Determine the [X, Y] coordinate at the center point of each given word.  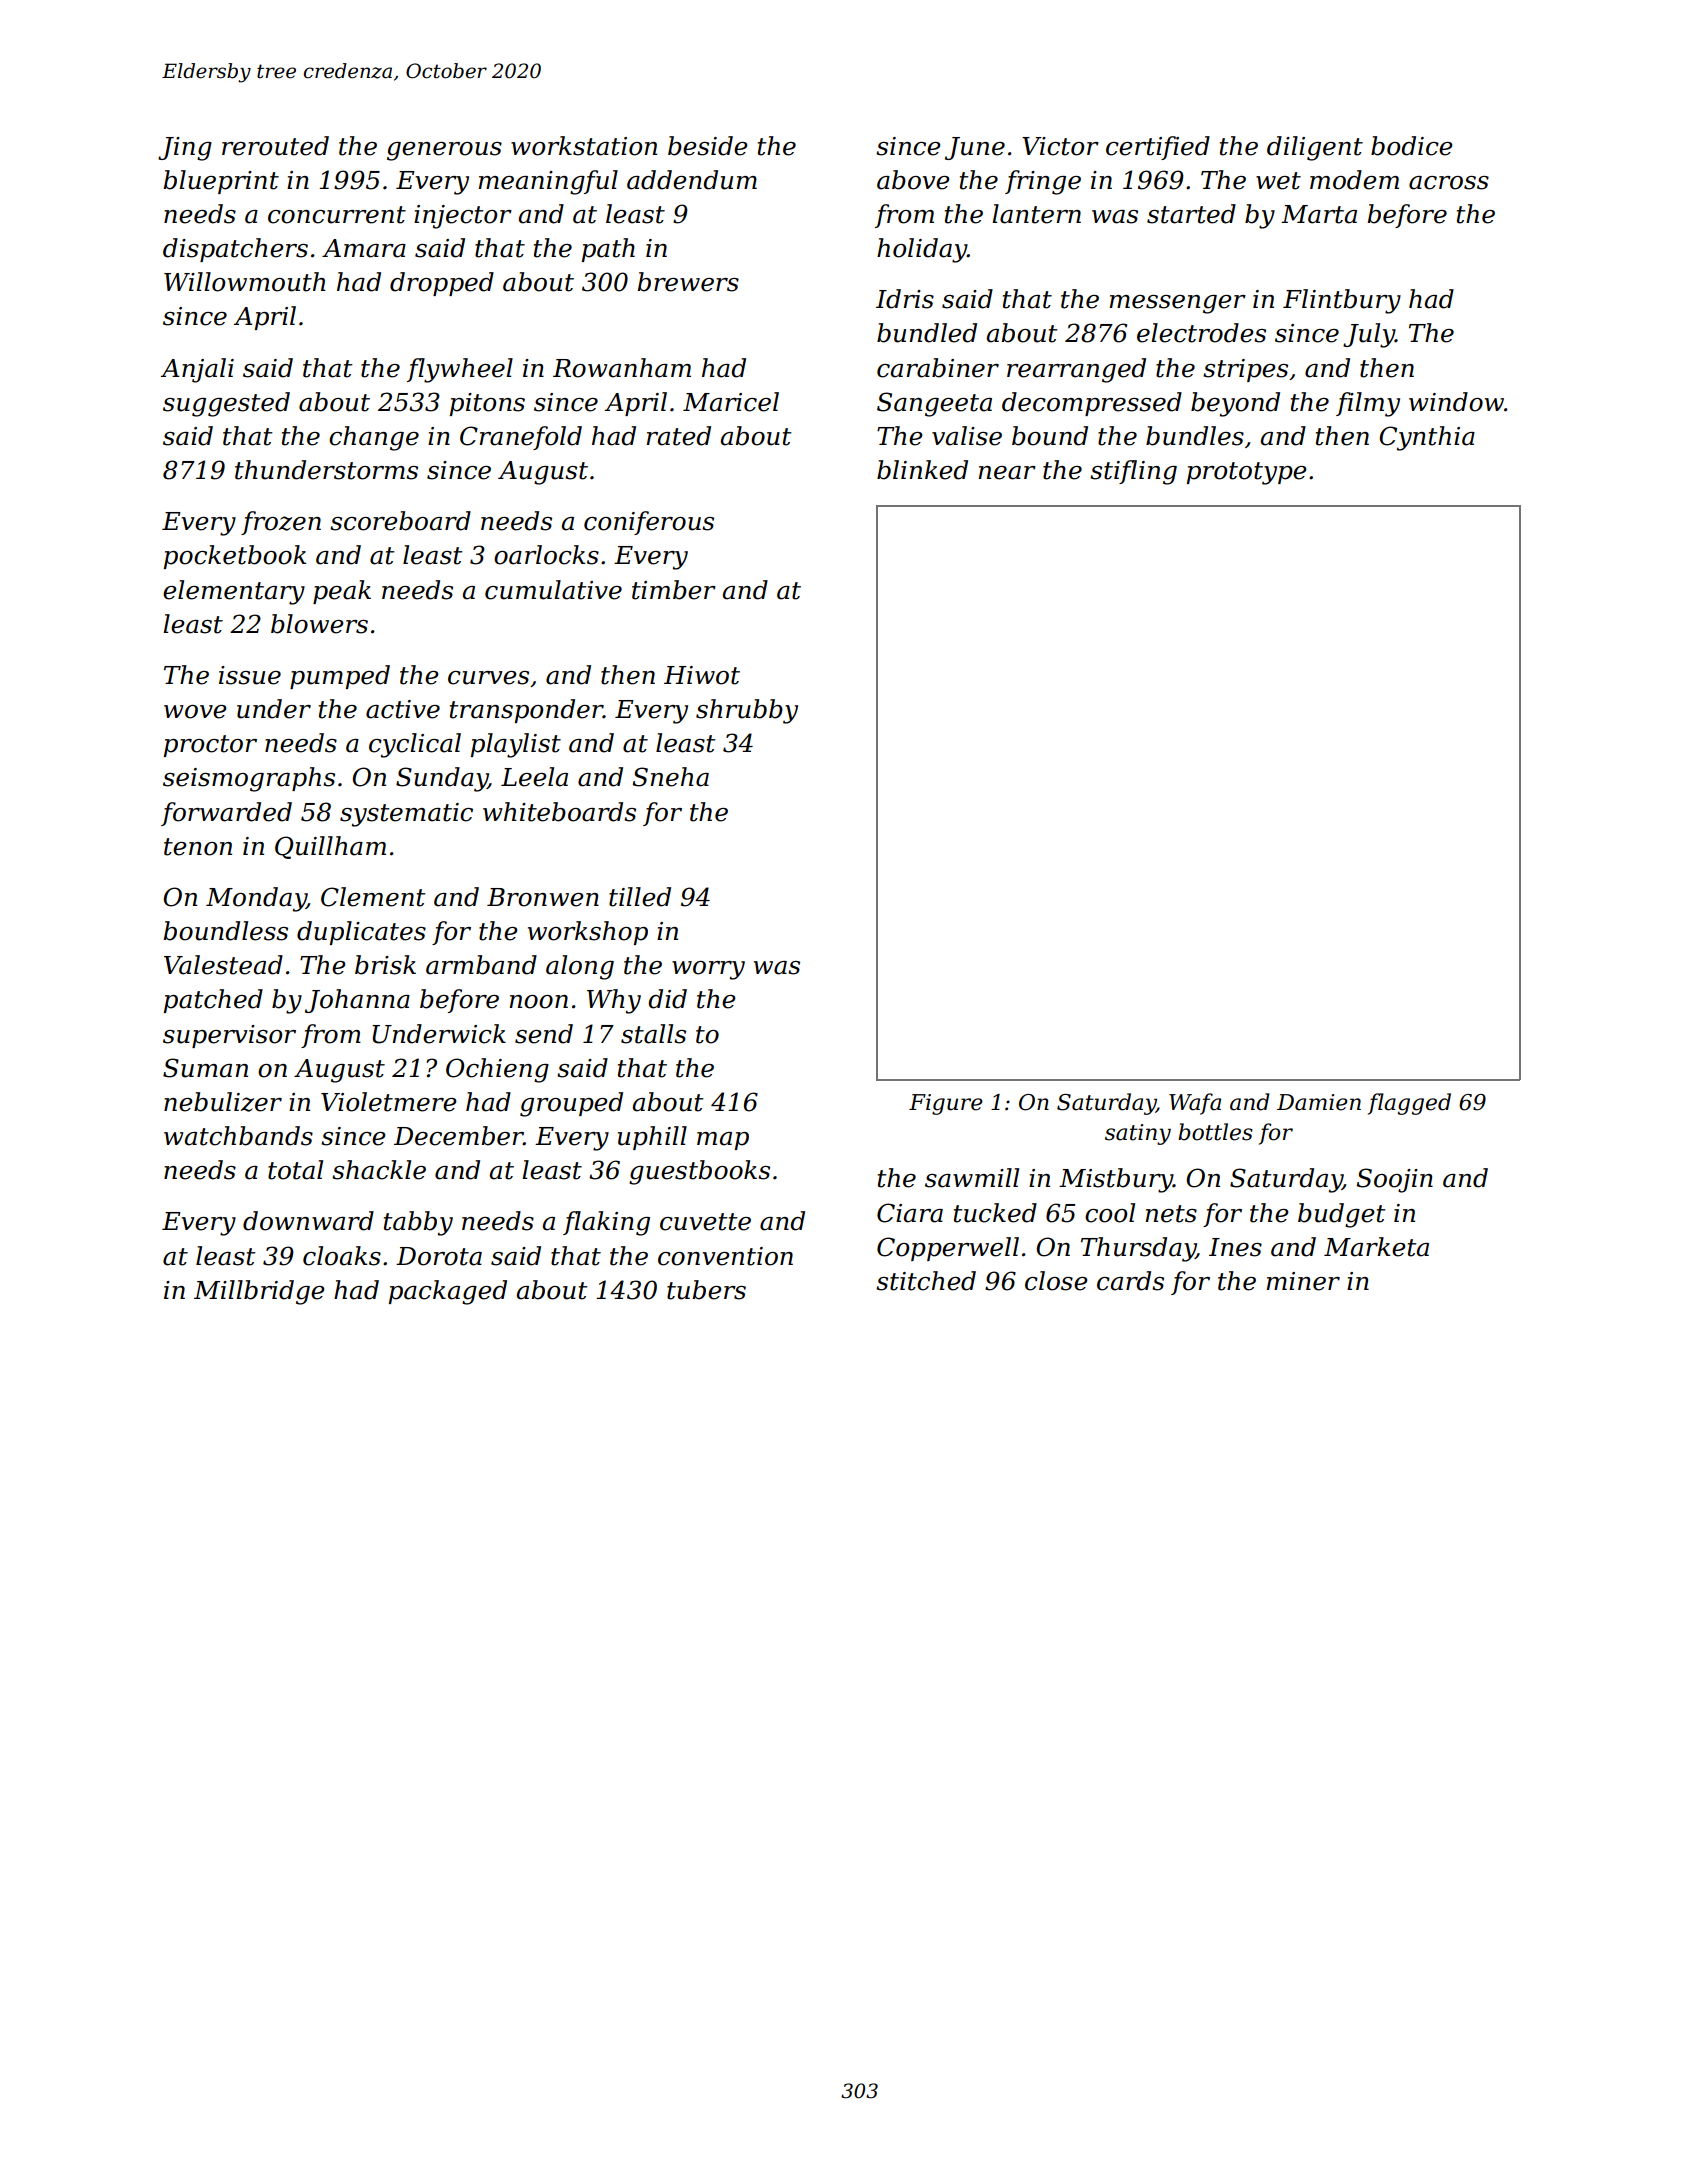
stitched [926, 1281]
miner [1303, 1281]
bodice [1412, 146]
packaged [448, 1292]
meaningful [548, 182]
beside [708, 146]
